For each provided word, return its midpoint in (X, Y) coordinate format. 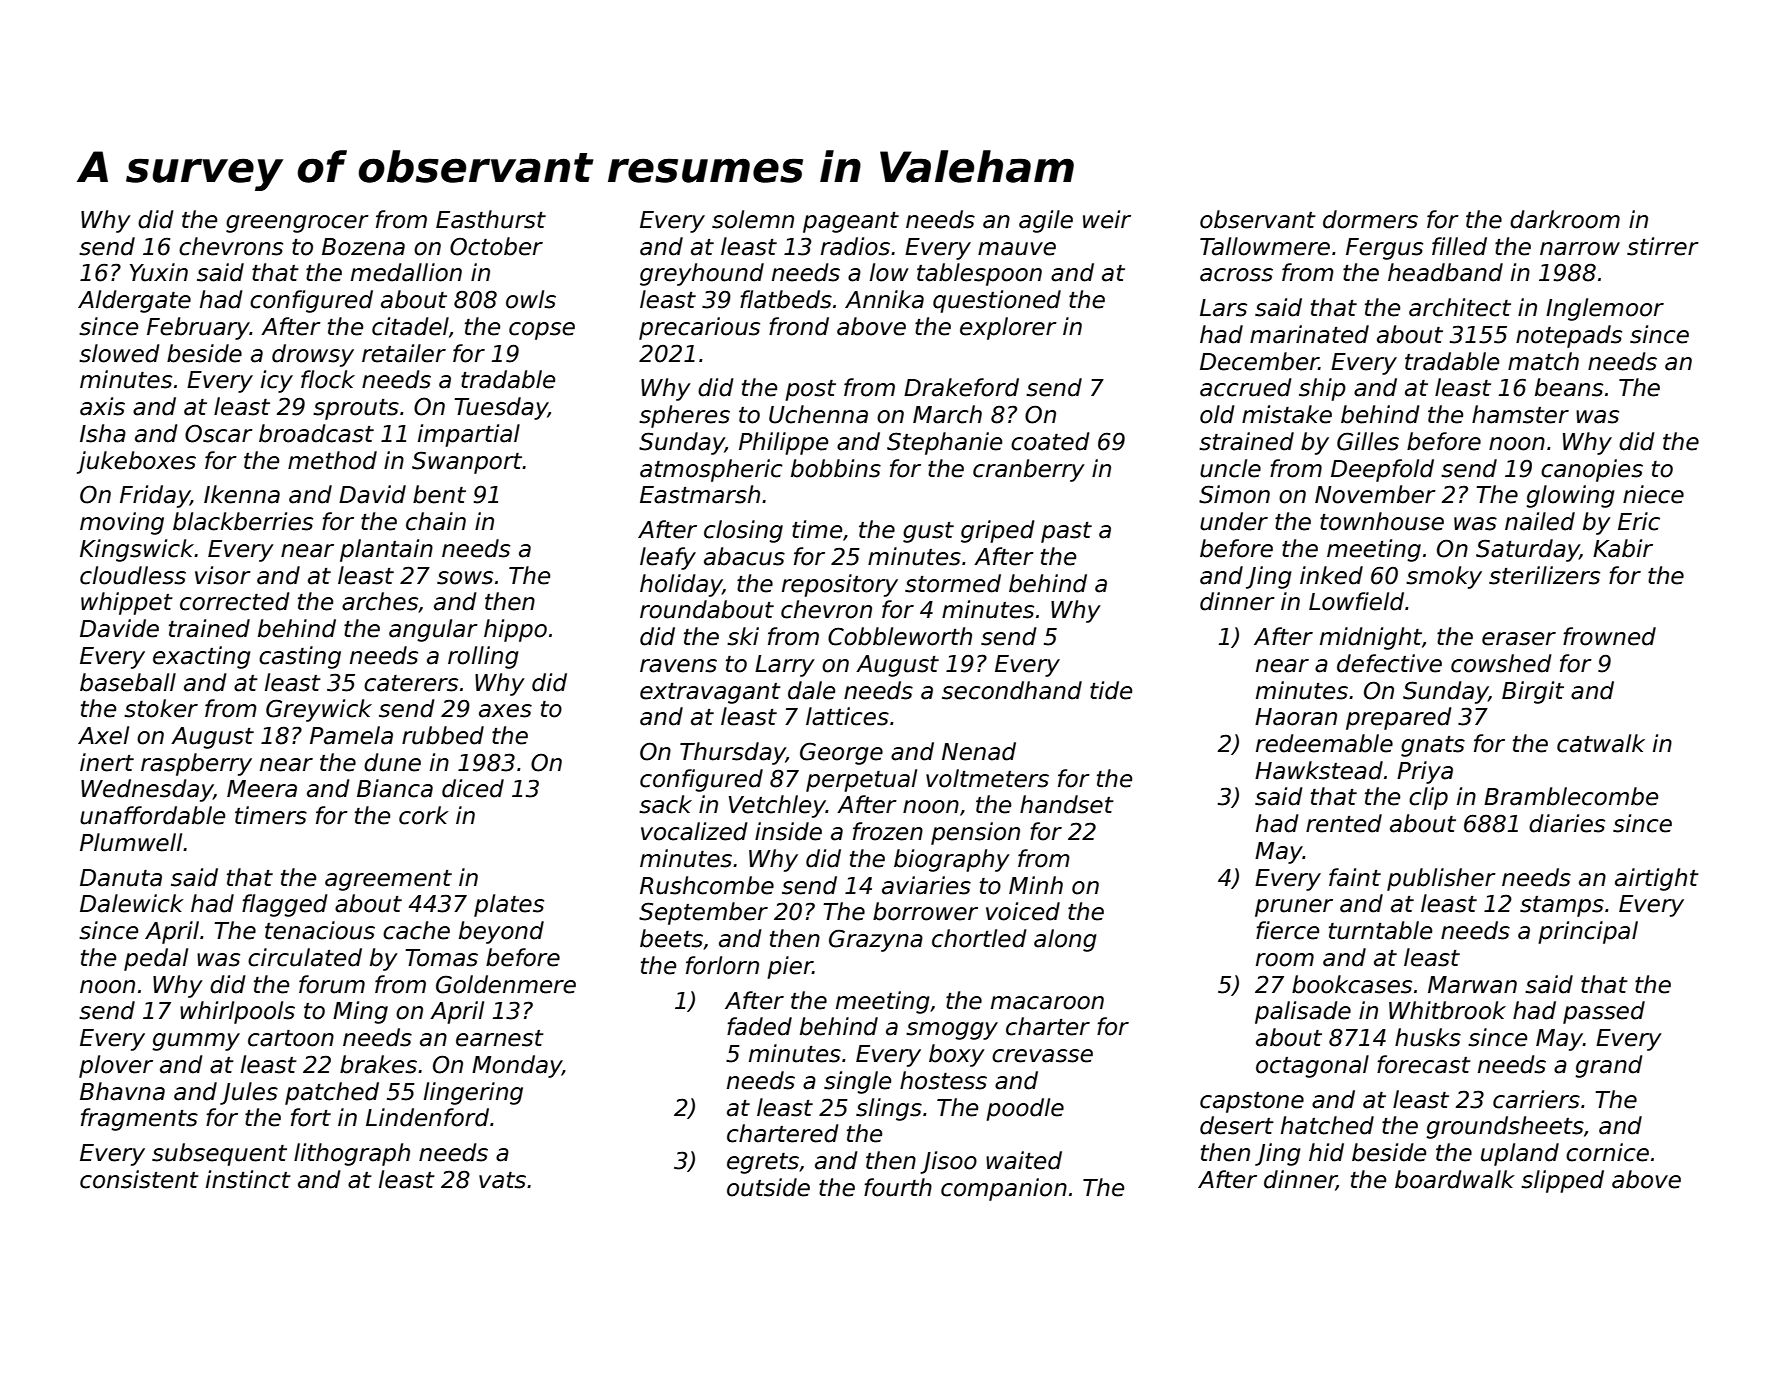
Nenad (979, 751)
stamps (1562, 906)
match (1543, 361)
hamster (1520, 414)
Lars (1223, 308)
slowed (119, 353)
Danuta (121, 878)
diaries (1567, 823)
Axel (103, 735)
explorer (1008, 328)
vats (502, 1180)
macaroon (1047, 1003)
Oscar (219, 433)
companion (1004, 1189)
